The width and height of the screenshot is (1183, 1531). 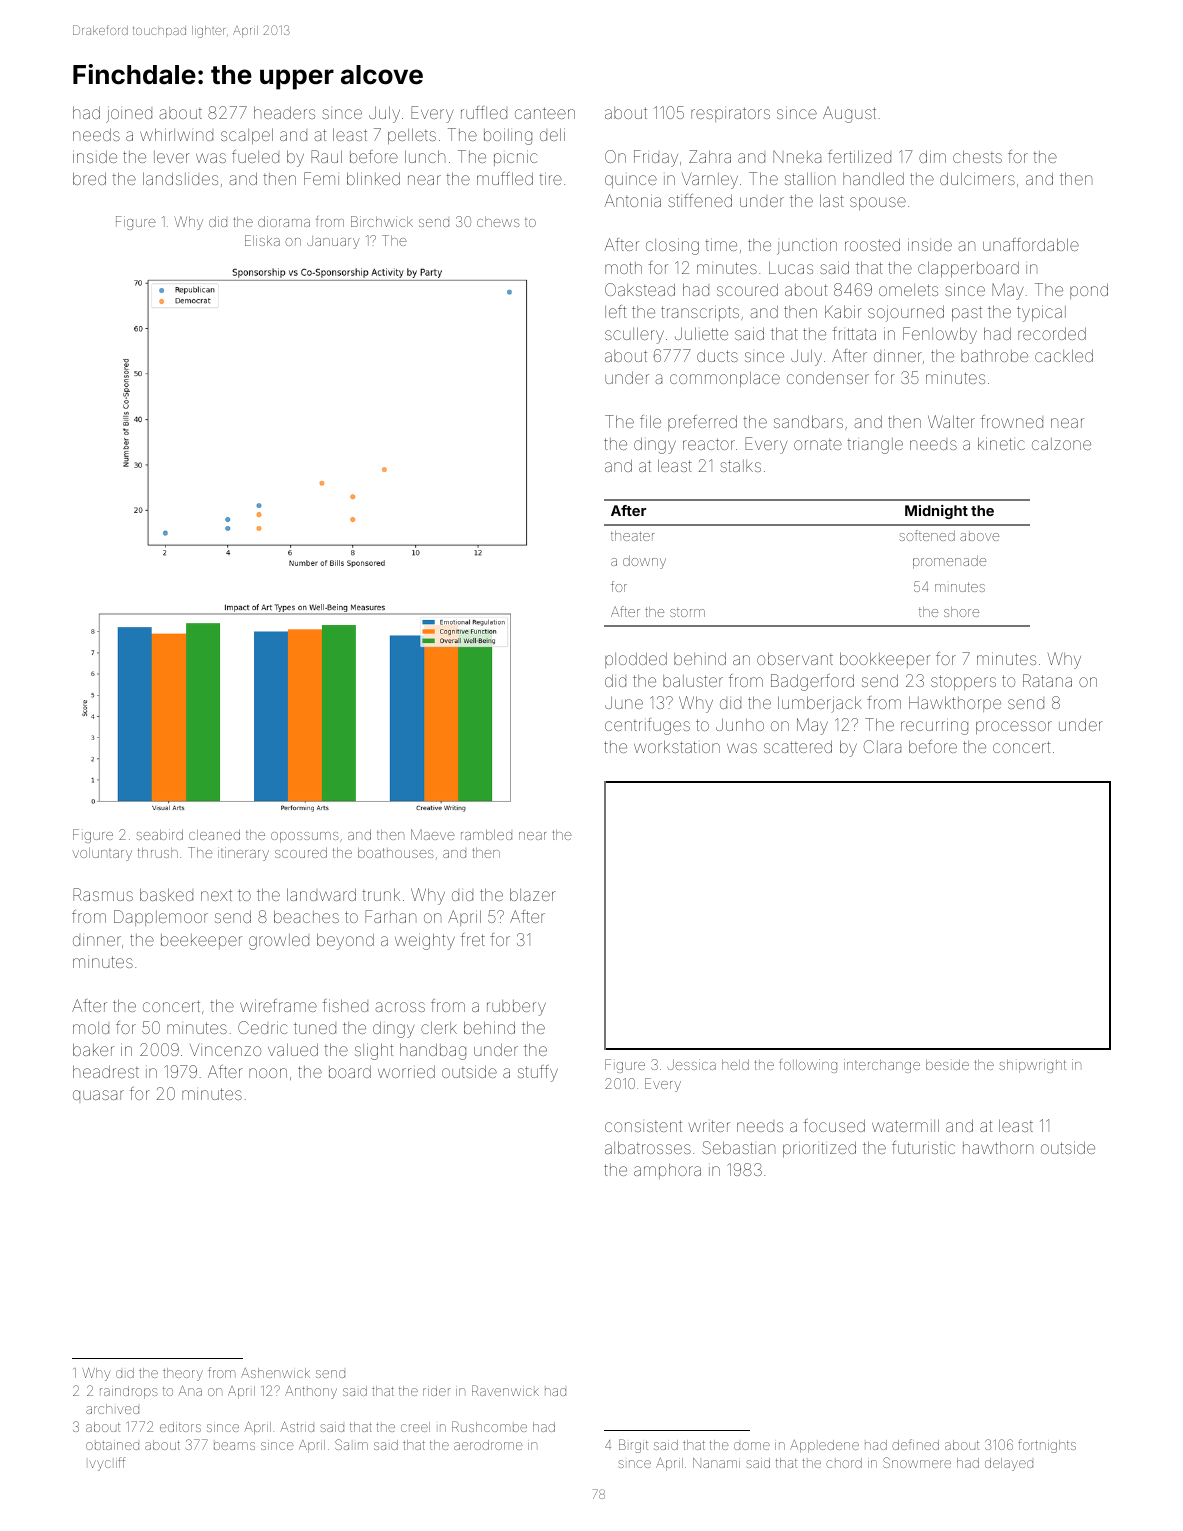 What do you see at coordinates (650, 421) in the screenshot?
I see `file` at bounding box center [650, 421].
